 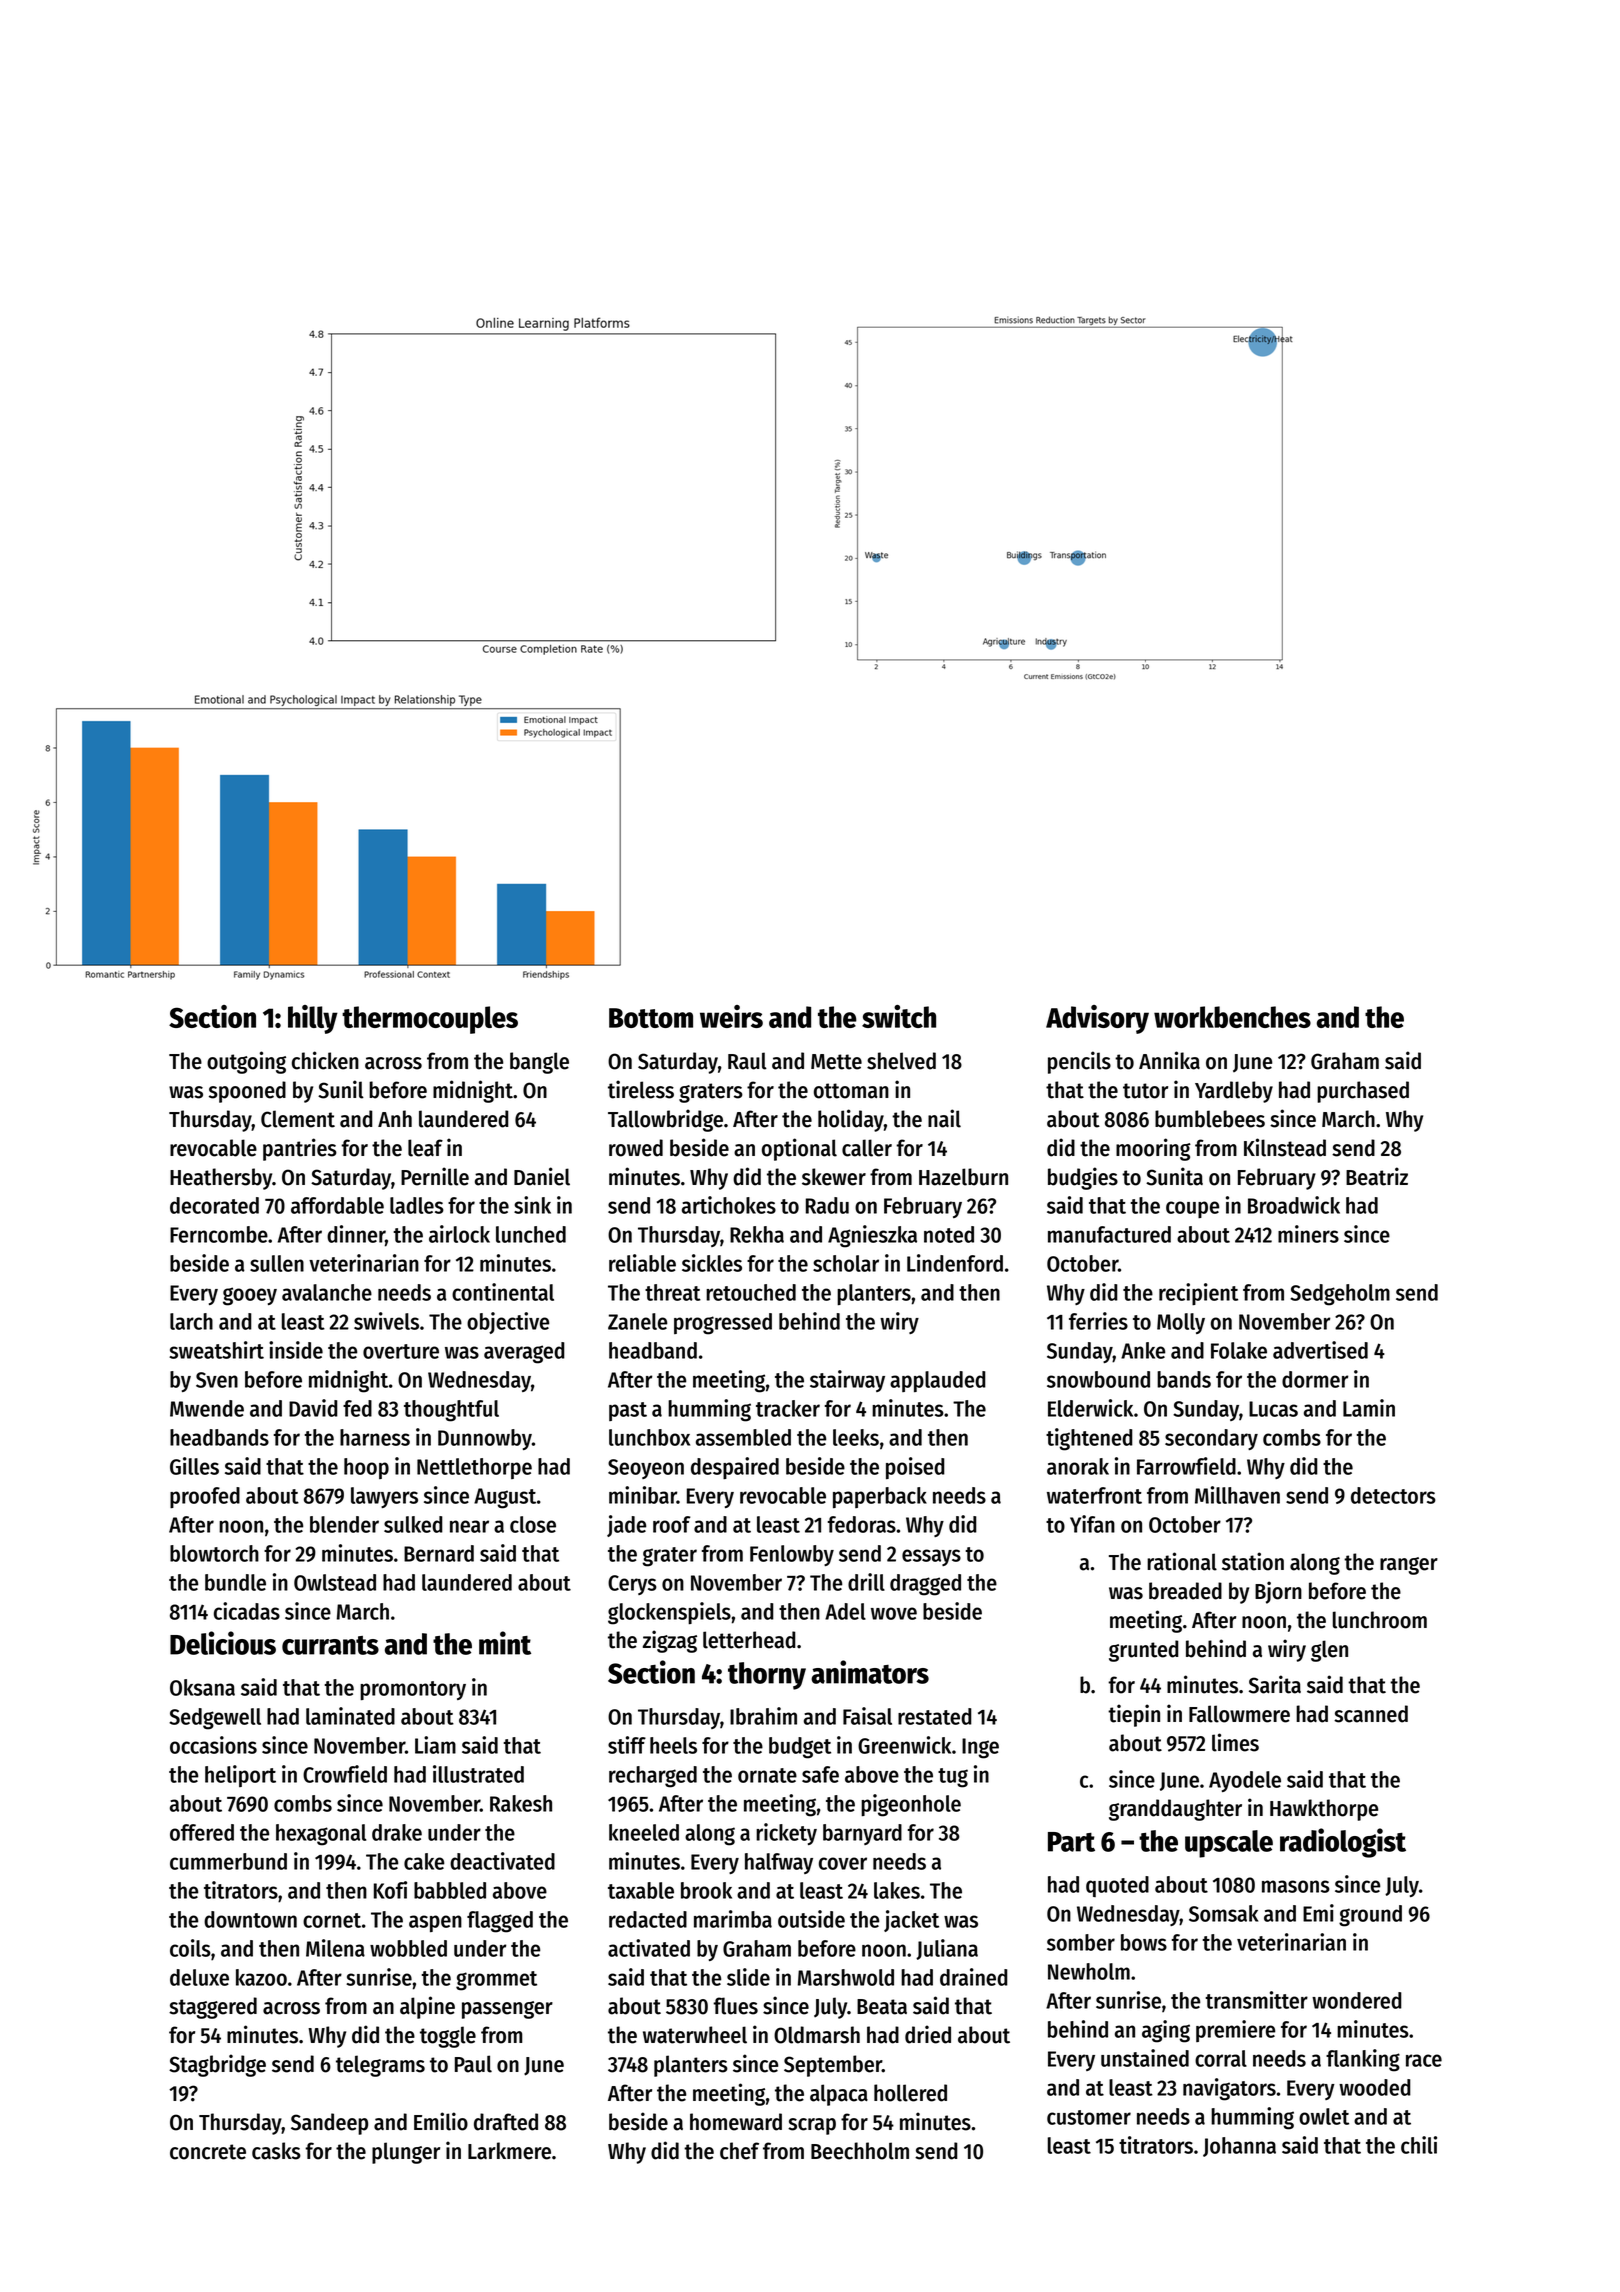 What do you see at coordinates (247, 1092) in the screenshot?
I see `spooned` at bounding box center [247, 1092].
